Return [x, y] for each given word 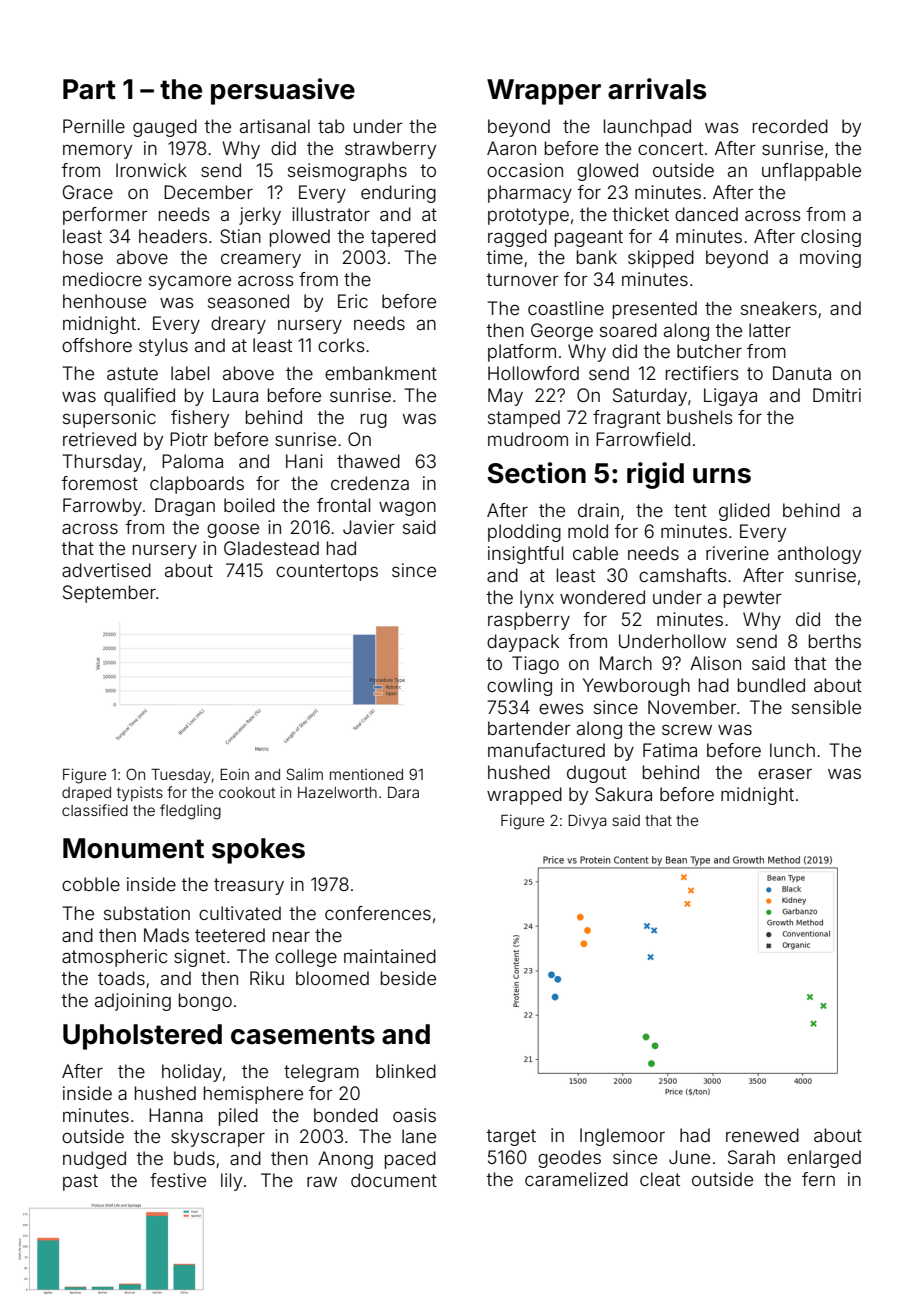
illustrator [331, 214]
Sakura [623, 794]
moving [830, 259]
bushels [700, 417]
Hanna [176, 1115]
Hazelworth [337, 792]
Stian [240, 236]
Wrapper [544, 92]
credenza [370, 483]
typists [140, 794]
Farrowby [102, 507]
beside [408, 978]
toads [121, 978]
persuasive [283, 91]
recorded [790, 126]
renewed [762, 1135]
